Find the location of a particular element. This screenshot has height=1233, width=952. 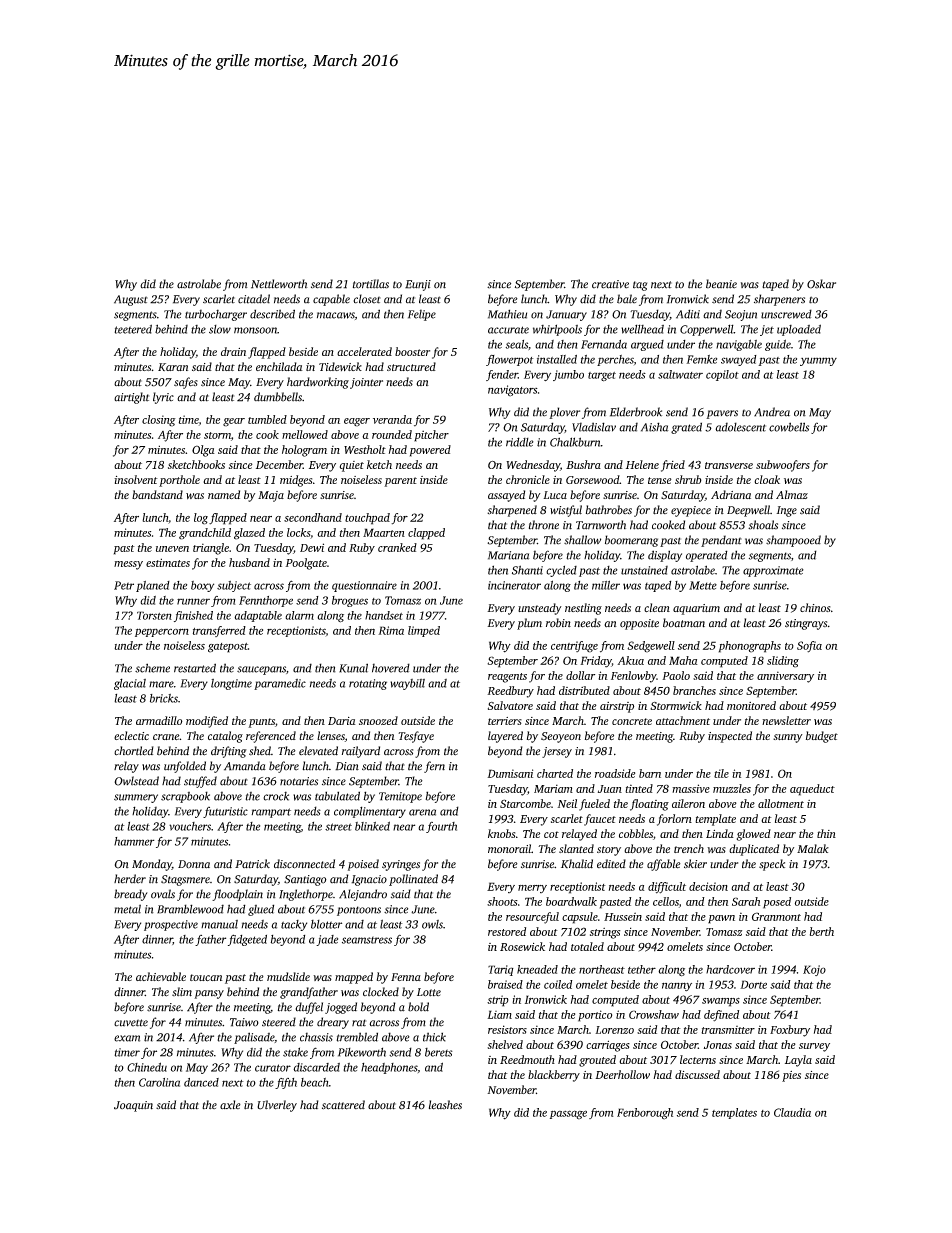

disconnected is located at coordinates (304, 864).
